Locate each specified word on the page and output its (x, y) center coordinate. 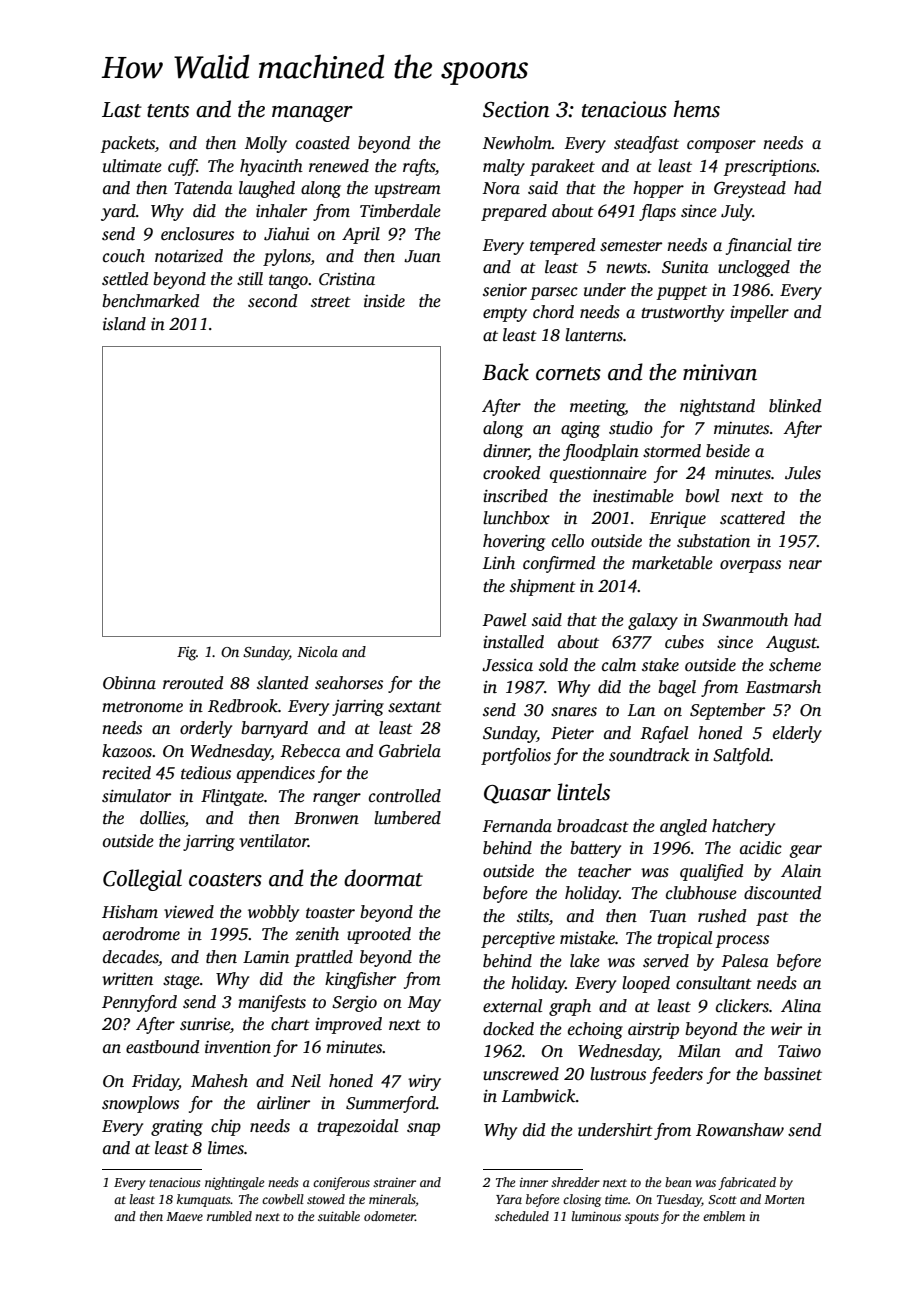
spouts (642, 1218)
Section (516, 109)
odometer (389, 1216)
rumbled (229, 1216)
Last (122, 110)
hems (696, 109)
